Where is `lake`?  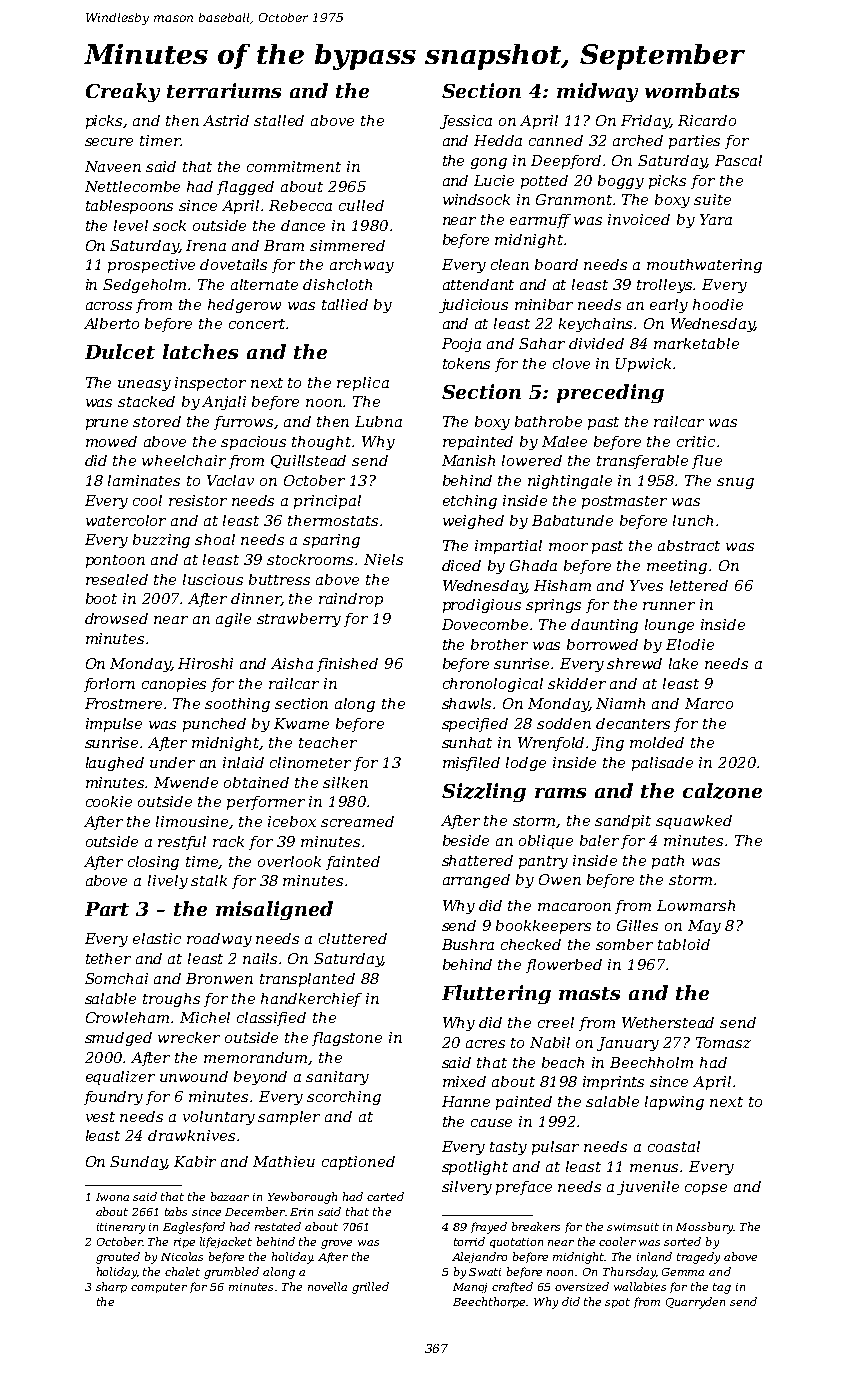
lake is located at coordinates (683, 663).
